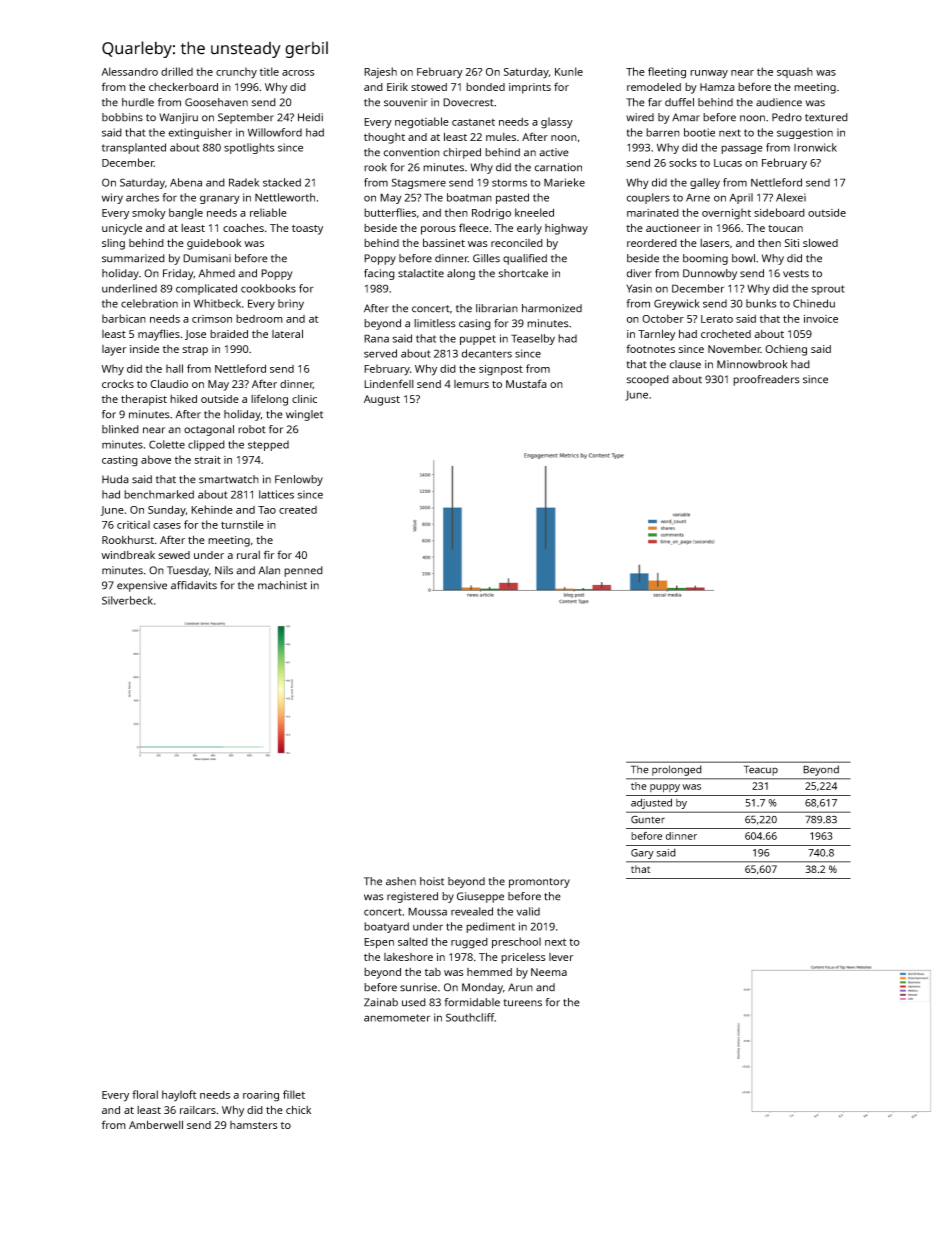 This image has width=952, height=1233. What do you see at coordinates (303, 571) in the image?
I see `penned` at bounding box center [303, 571].
